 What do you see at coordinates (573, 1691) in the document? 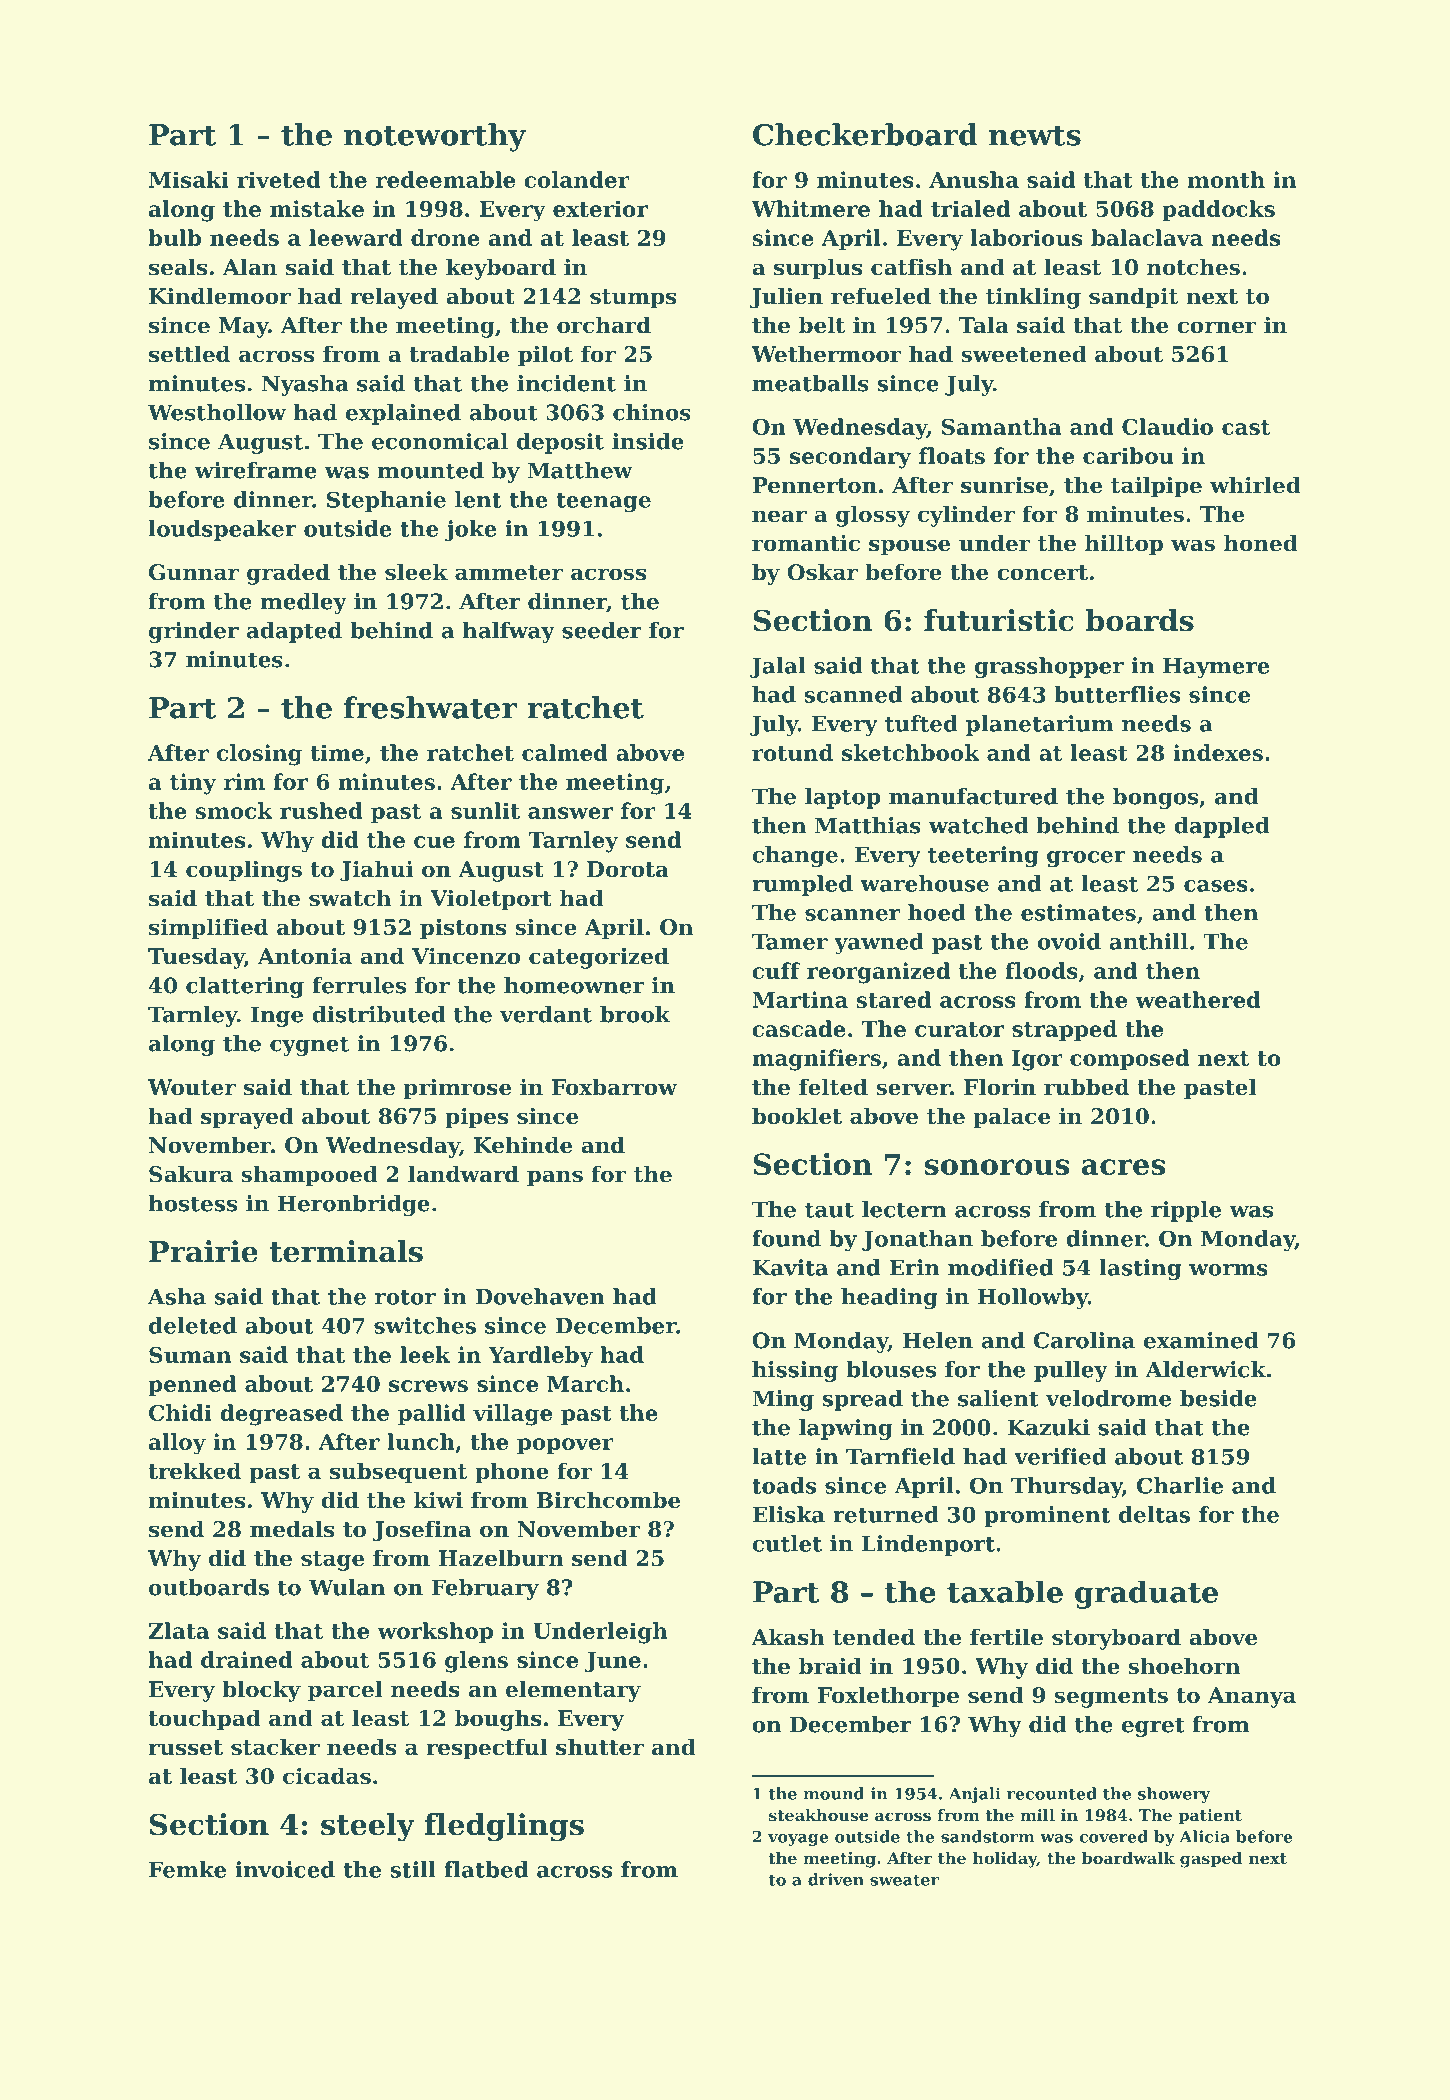
I see `elementary` at bounding box center [573, 1691].
